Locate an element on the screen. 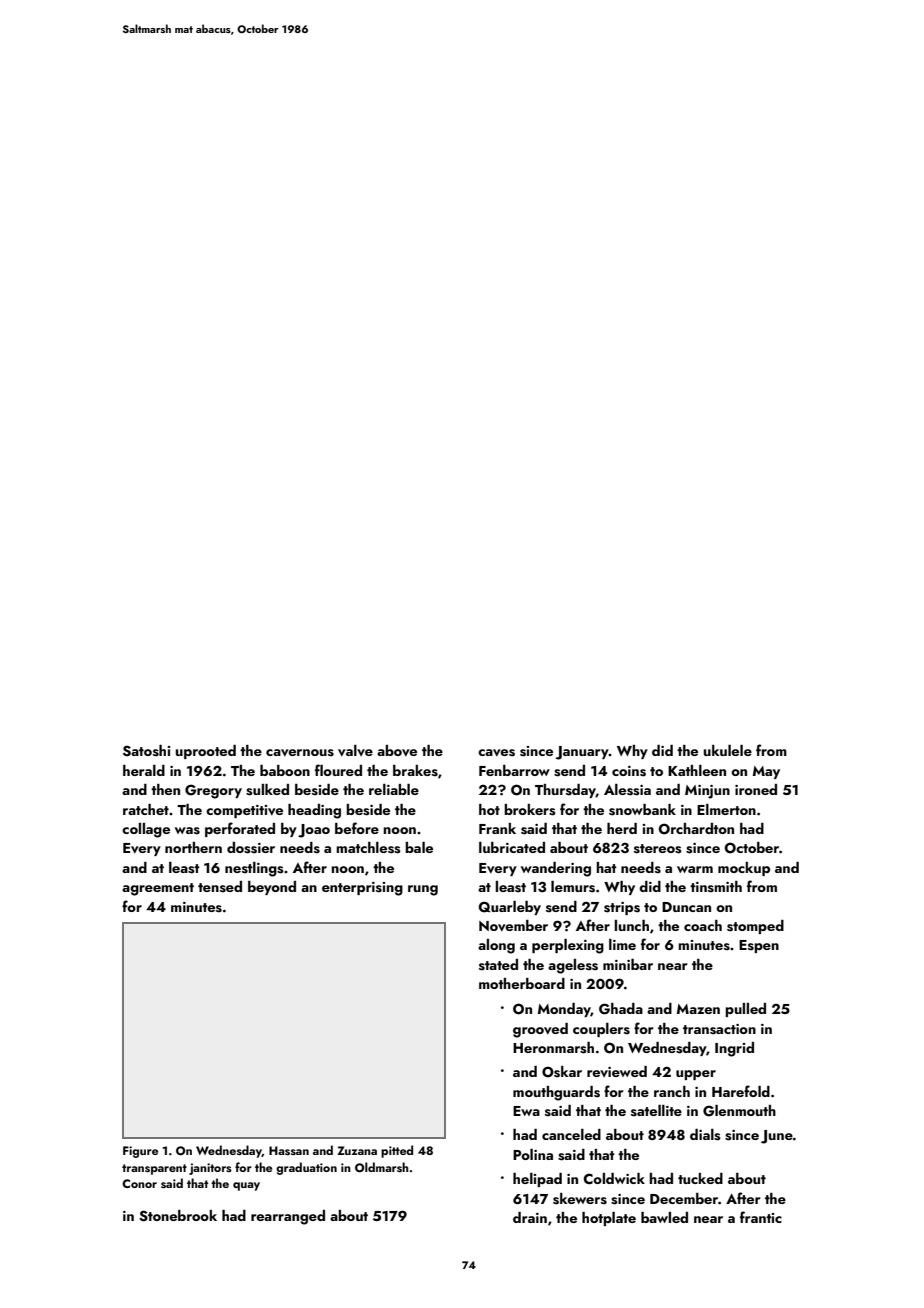 This screenshot has width=924, height=1308. caves is located at coordinates (496, 753).
